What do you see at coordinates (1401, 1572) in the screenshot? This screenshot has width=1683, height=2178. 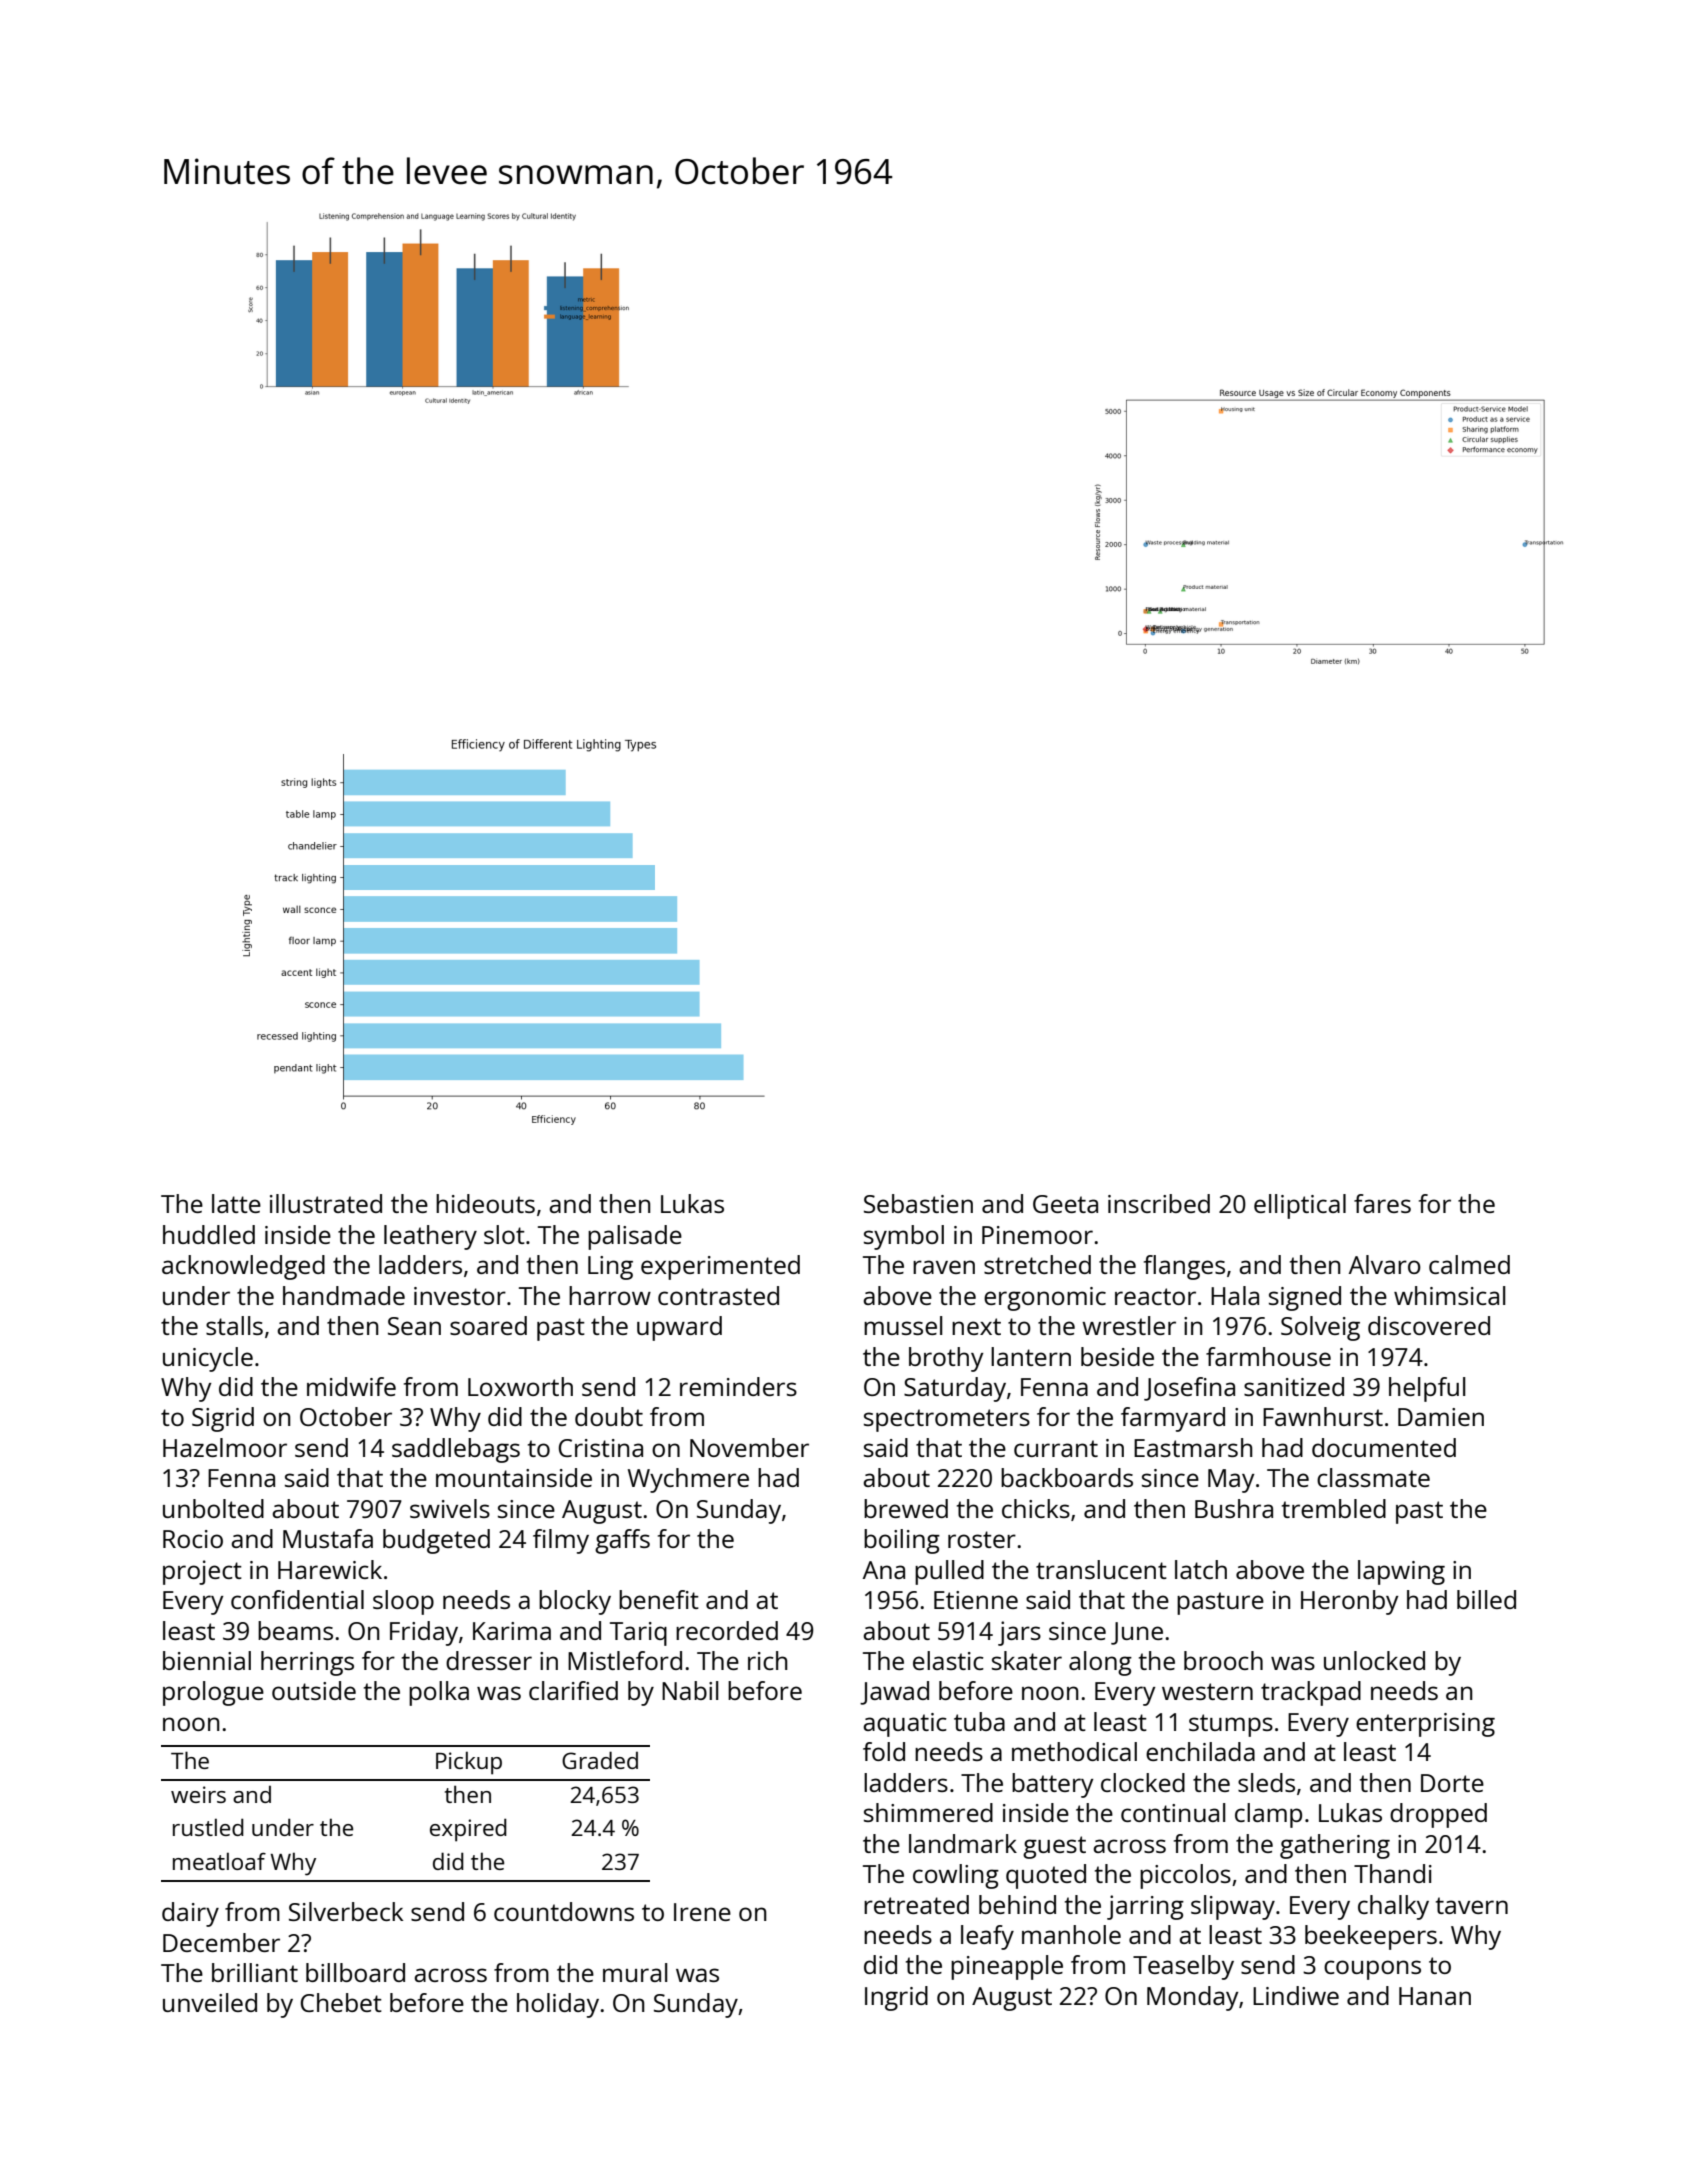 I see `lapwing` at bounding box center [1401, 1572].
